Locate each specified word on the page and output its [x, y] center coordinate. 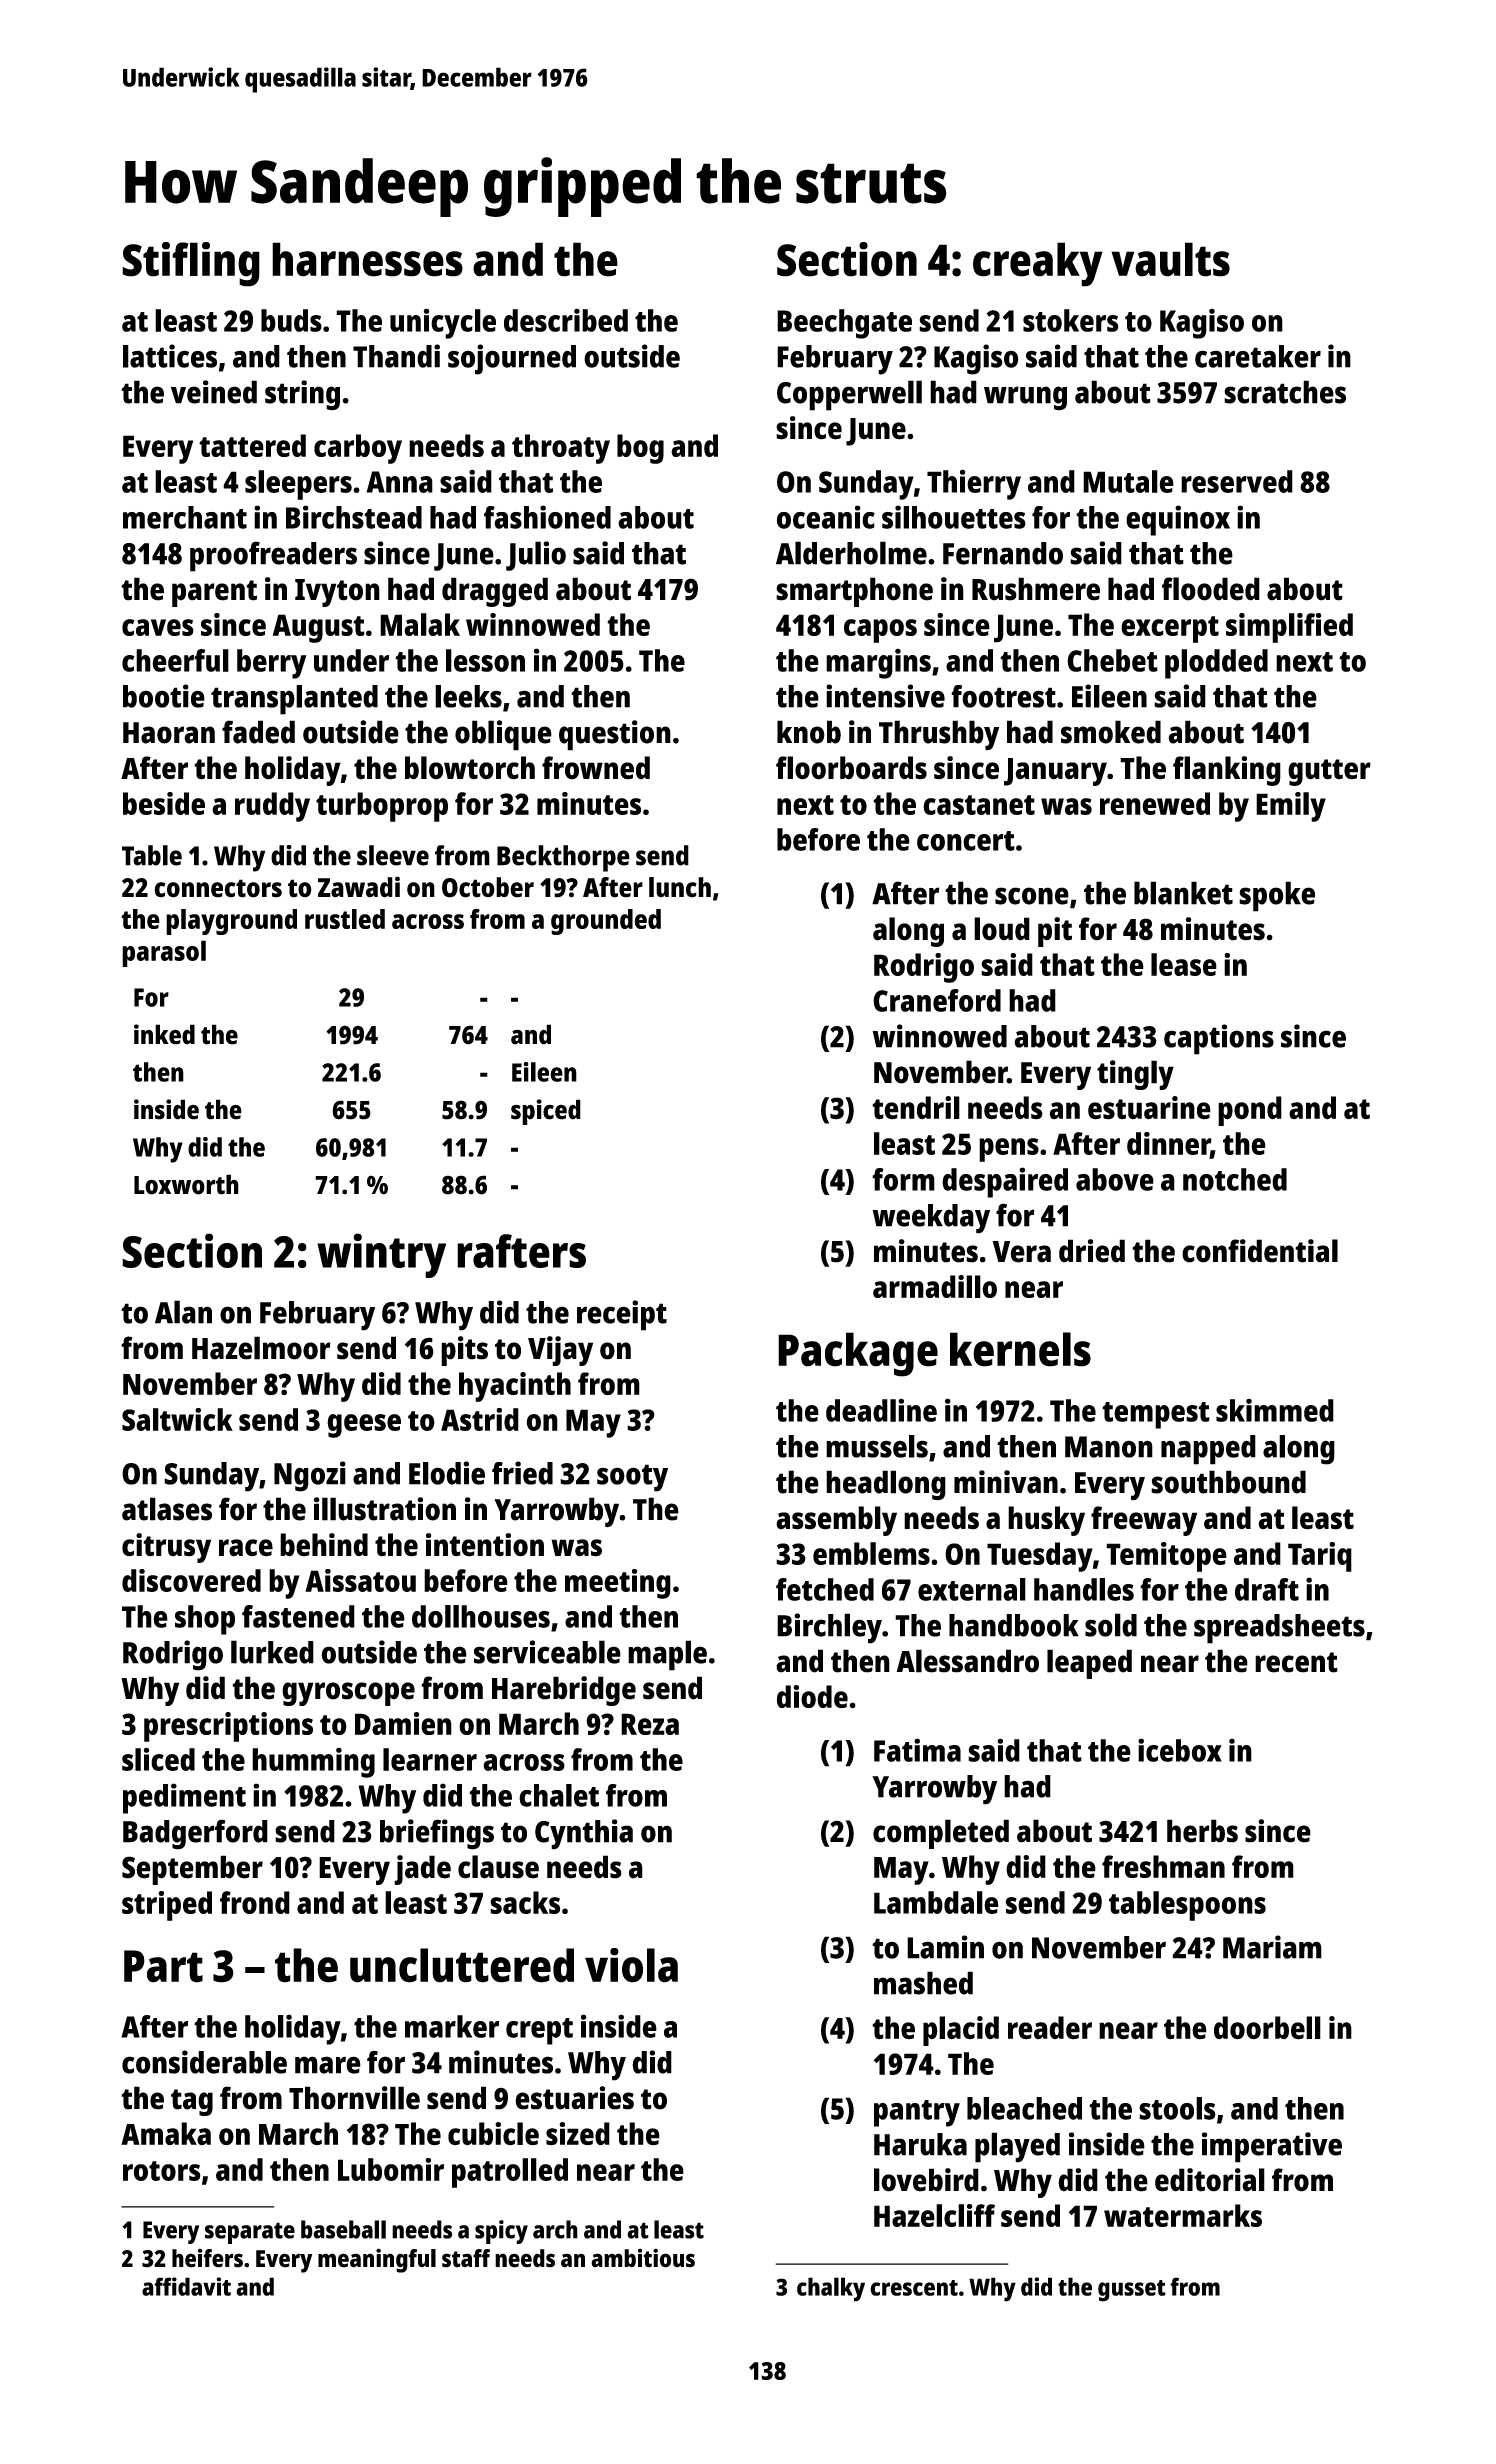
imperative [1272, 2147]
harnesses [367, 259]
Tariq [1320, 1557]
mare [328, 2065]
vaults [1170, 259]
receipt [622, 1315]
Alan [183, 1312]
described [566, 320]
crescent [914, 2288]
